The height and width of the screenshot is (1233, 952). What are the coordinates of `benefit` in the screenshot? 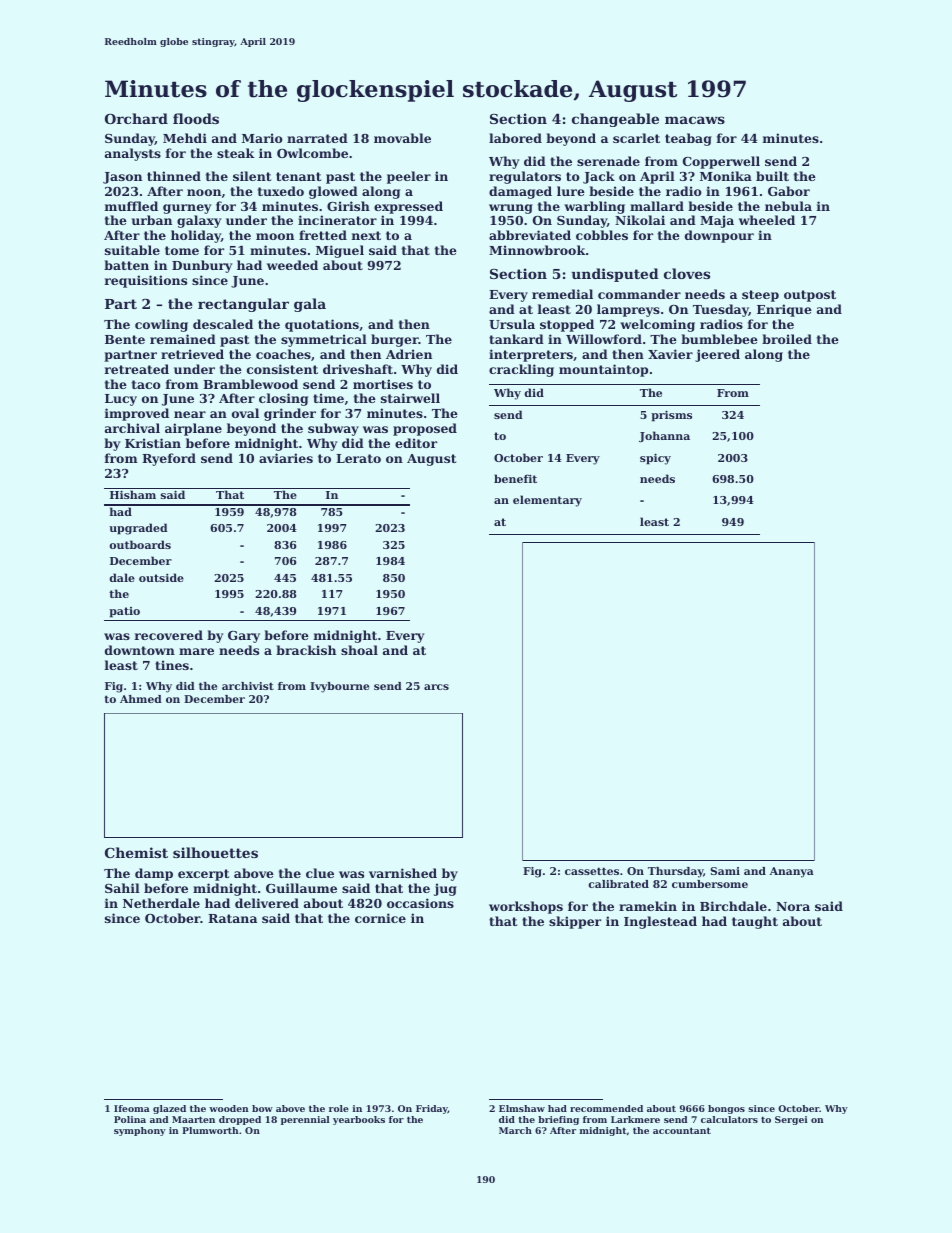 It's located at (515, 478).
